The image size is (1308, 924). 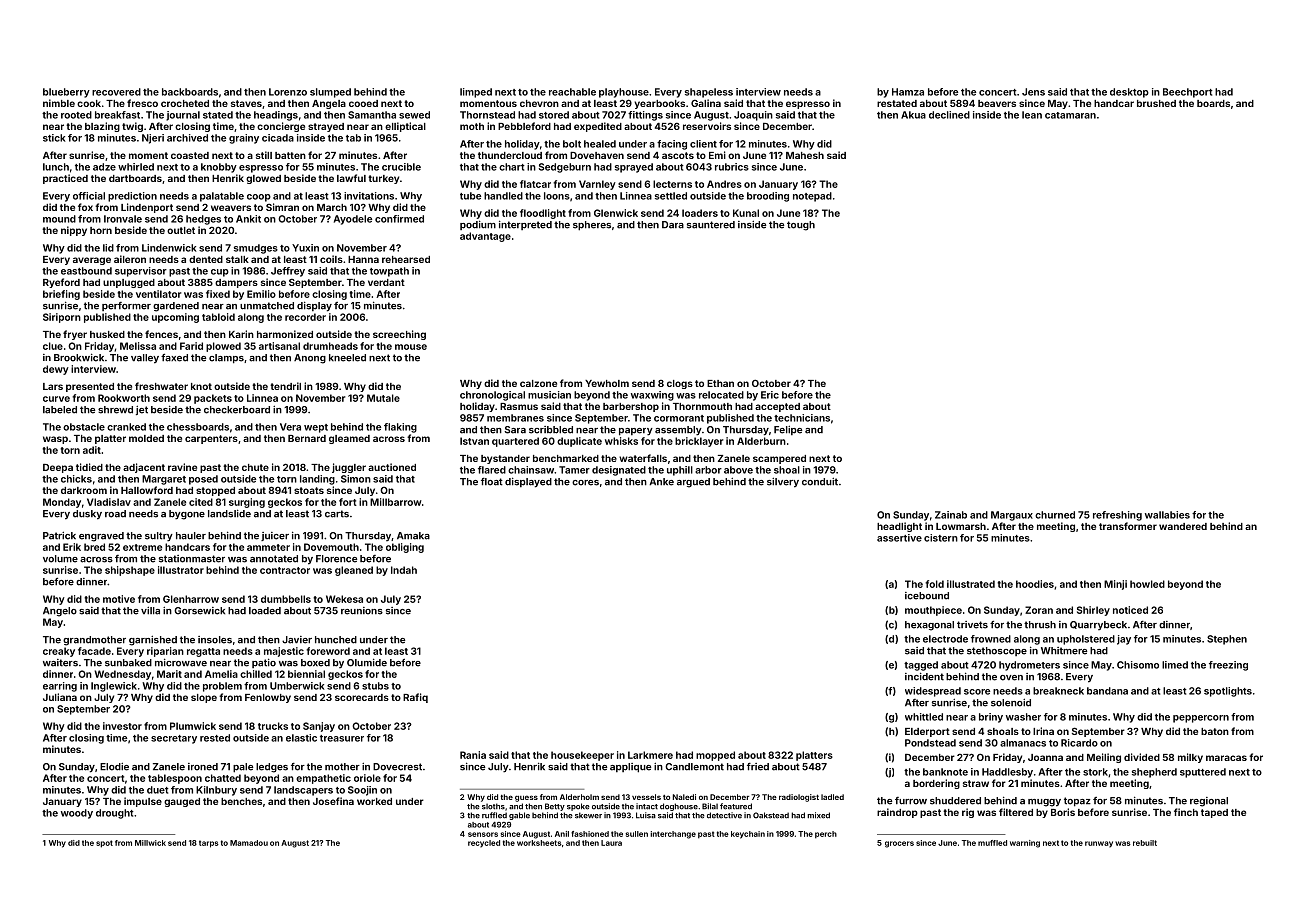 What do you see at coordinates (908, 92) in the document?
I see `Hamza` at bounding box center [908, 92].
